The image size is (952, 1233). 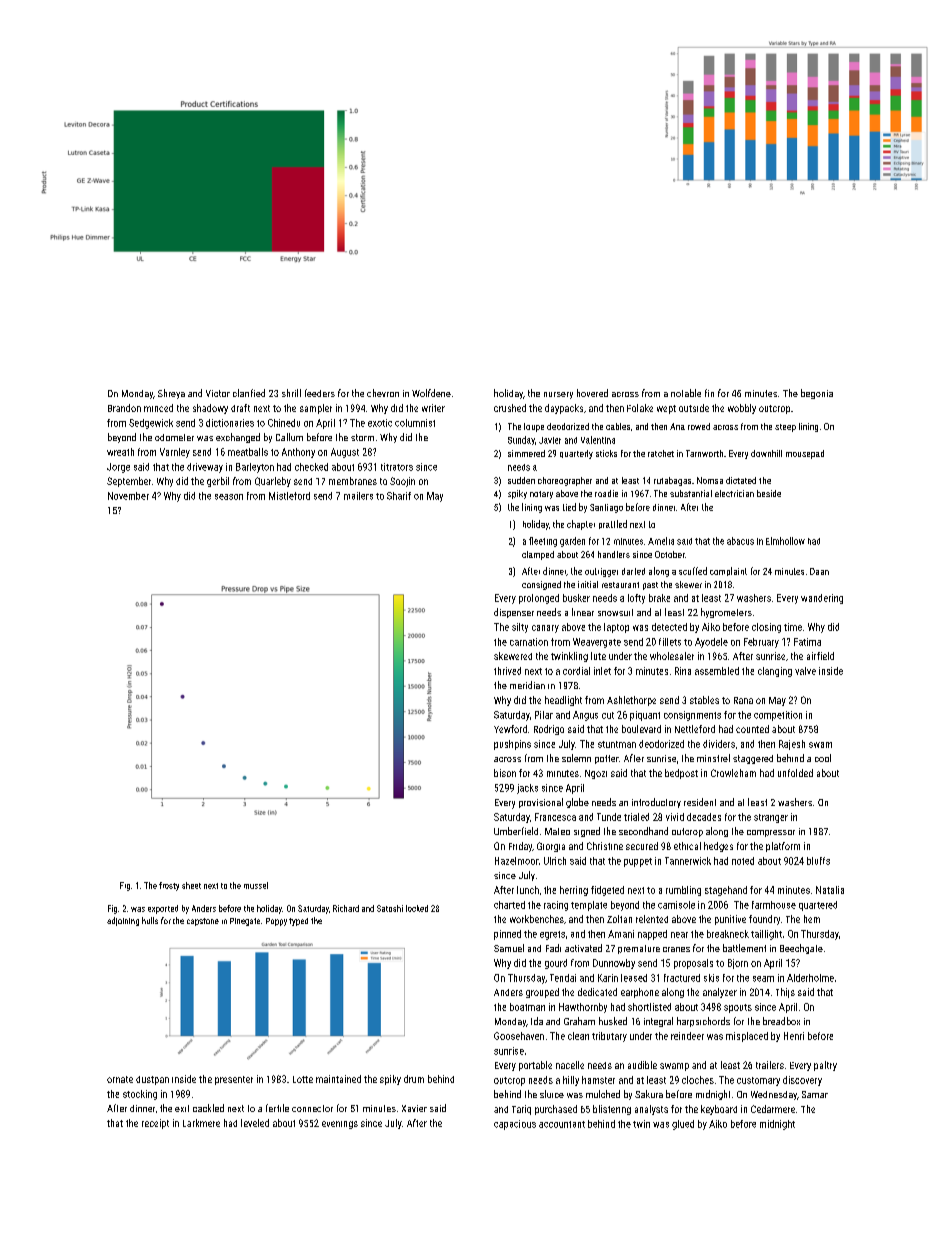 I want to click on wreath, so click(x=120, y=452).
